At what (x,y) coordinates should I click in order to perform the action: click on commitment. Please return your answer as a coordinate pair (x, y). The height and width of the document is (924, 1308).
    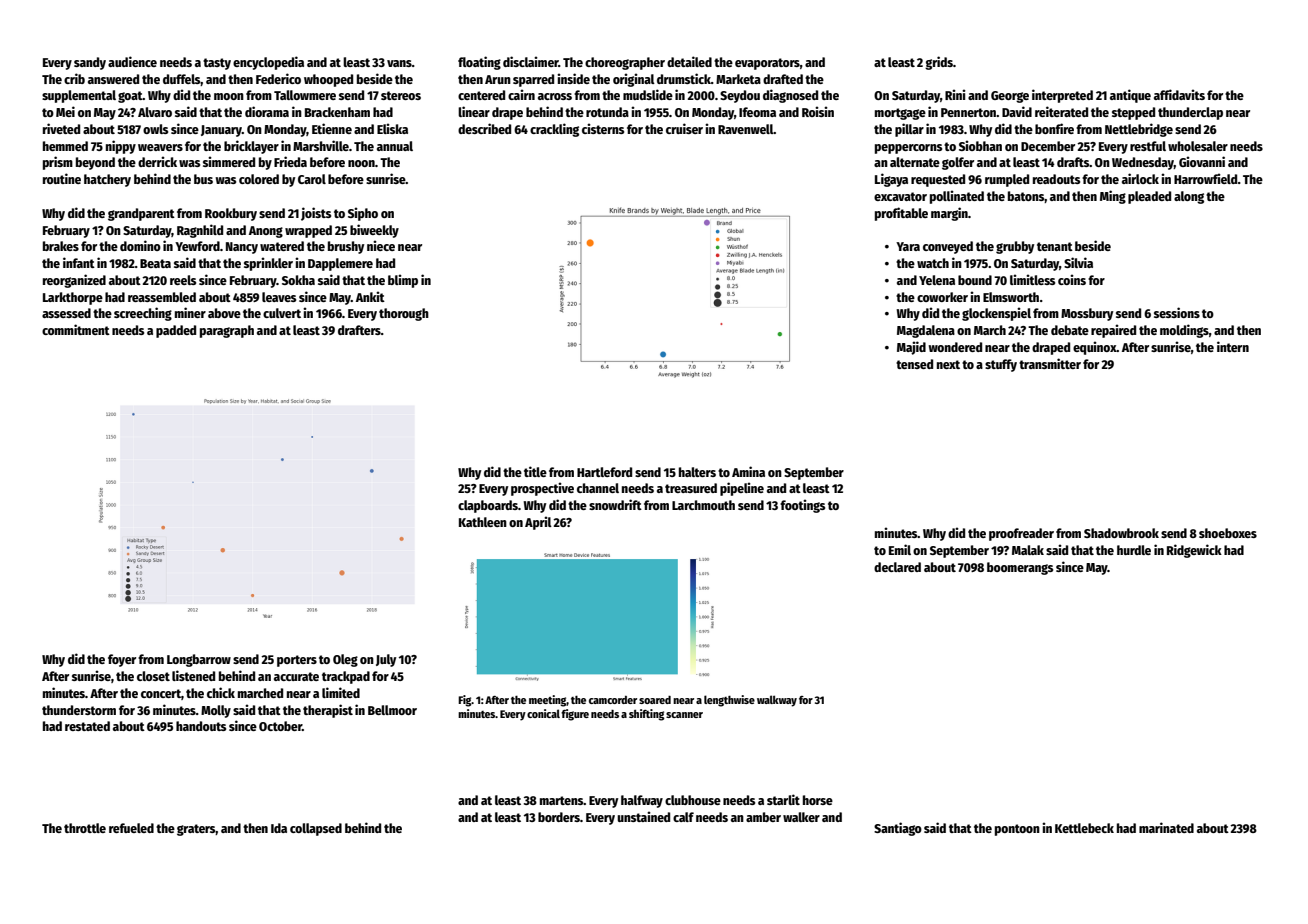
    Looking at the image, I should click on (76, 329).
